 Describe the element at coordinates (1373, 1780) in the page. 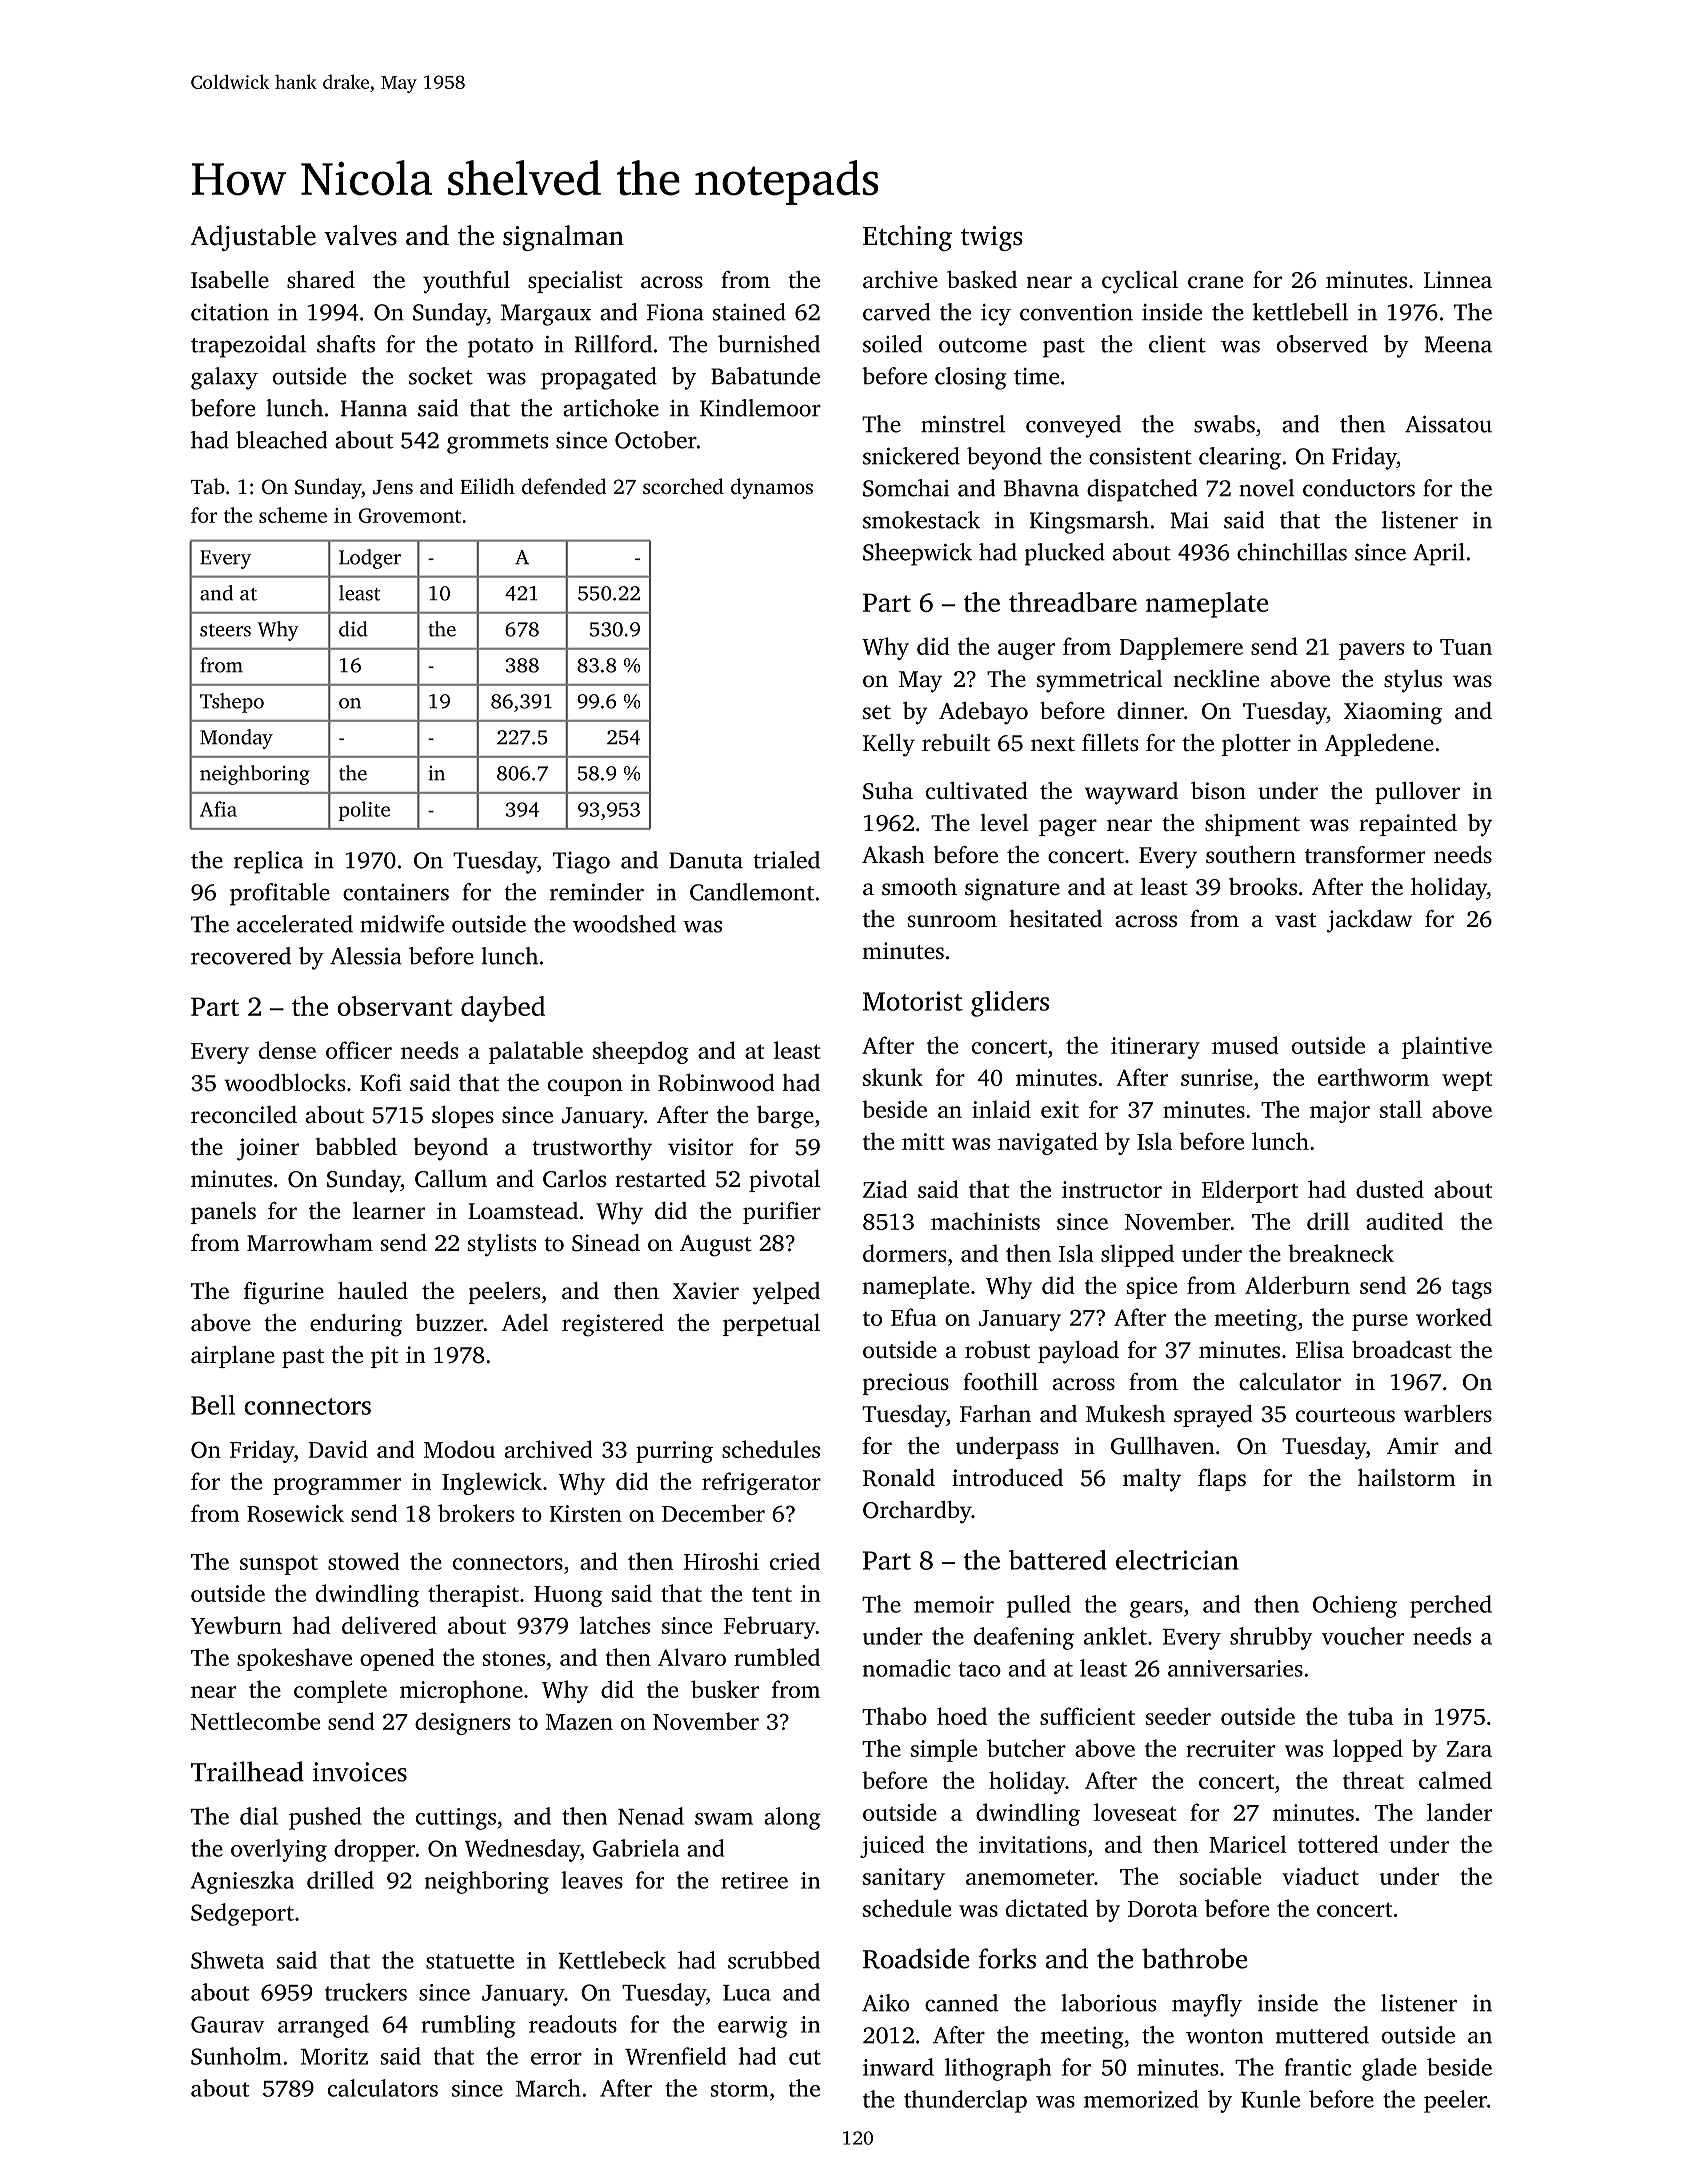

I see `threat` at that location.
